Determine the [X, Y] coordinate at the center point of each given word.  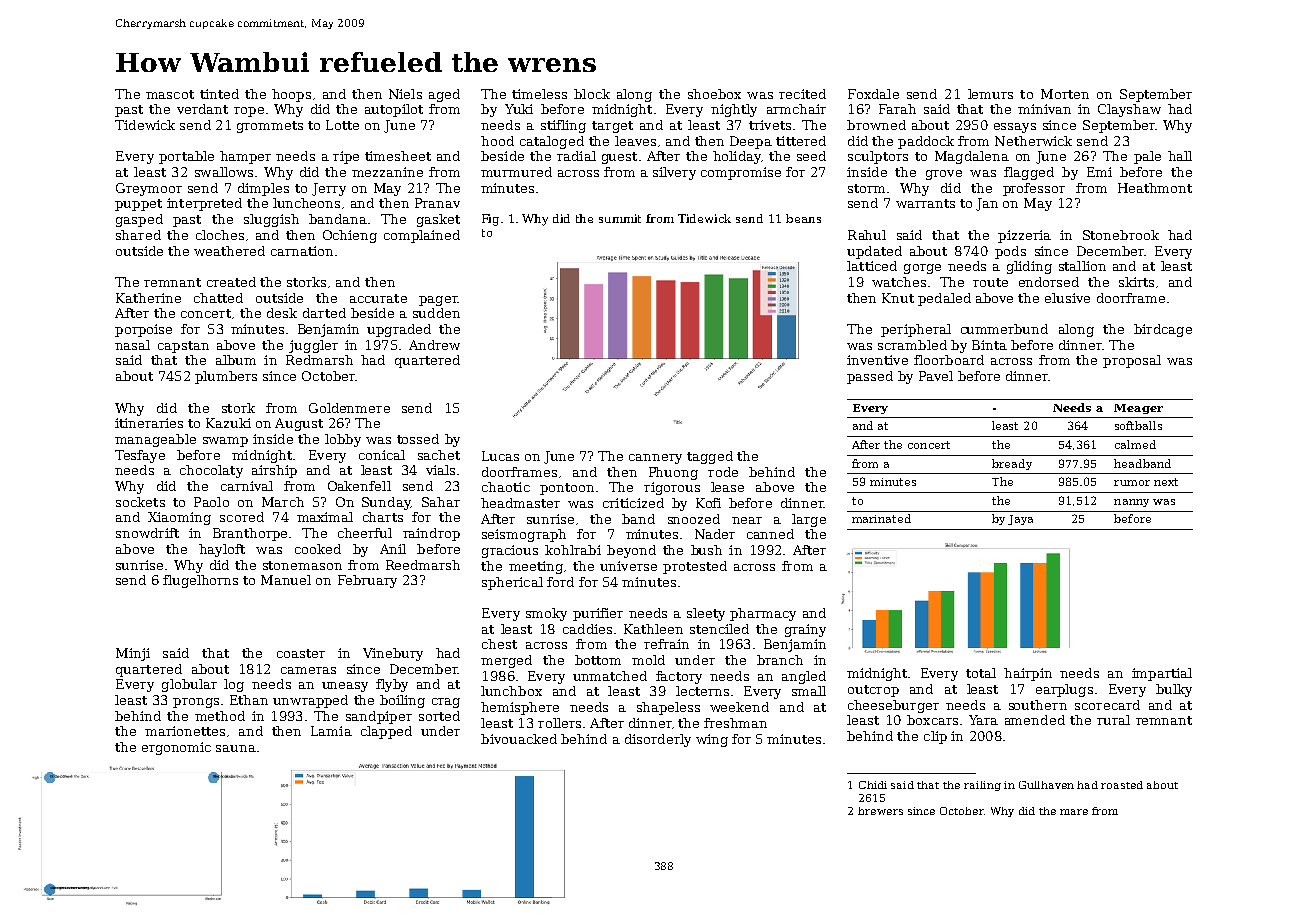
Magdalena [972, 157]
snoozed [694, 519]
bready [1012, 464]
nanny [1131, 503]
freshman [735, 723]
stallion [1082, 266]
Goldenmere [349, 408]
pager [438, 301]
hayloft [222, 550]
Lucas [500, 456]
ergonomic [176, 748]
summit [620, 218]
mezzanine [387, 172]
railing [982, 786]
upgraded [399, 330]
